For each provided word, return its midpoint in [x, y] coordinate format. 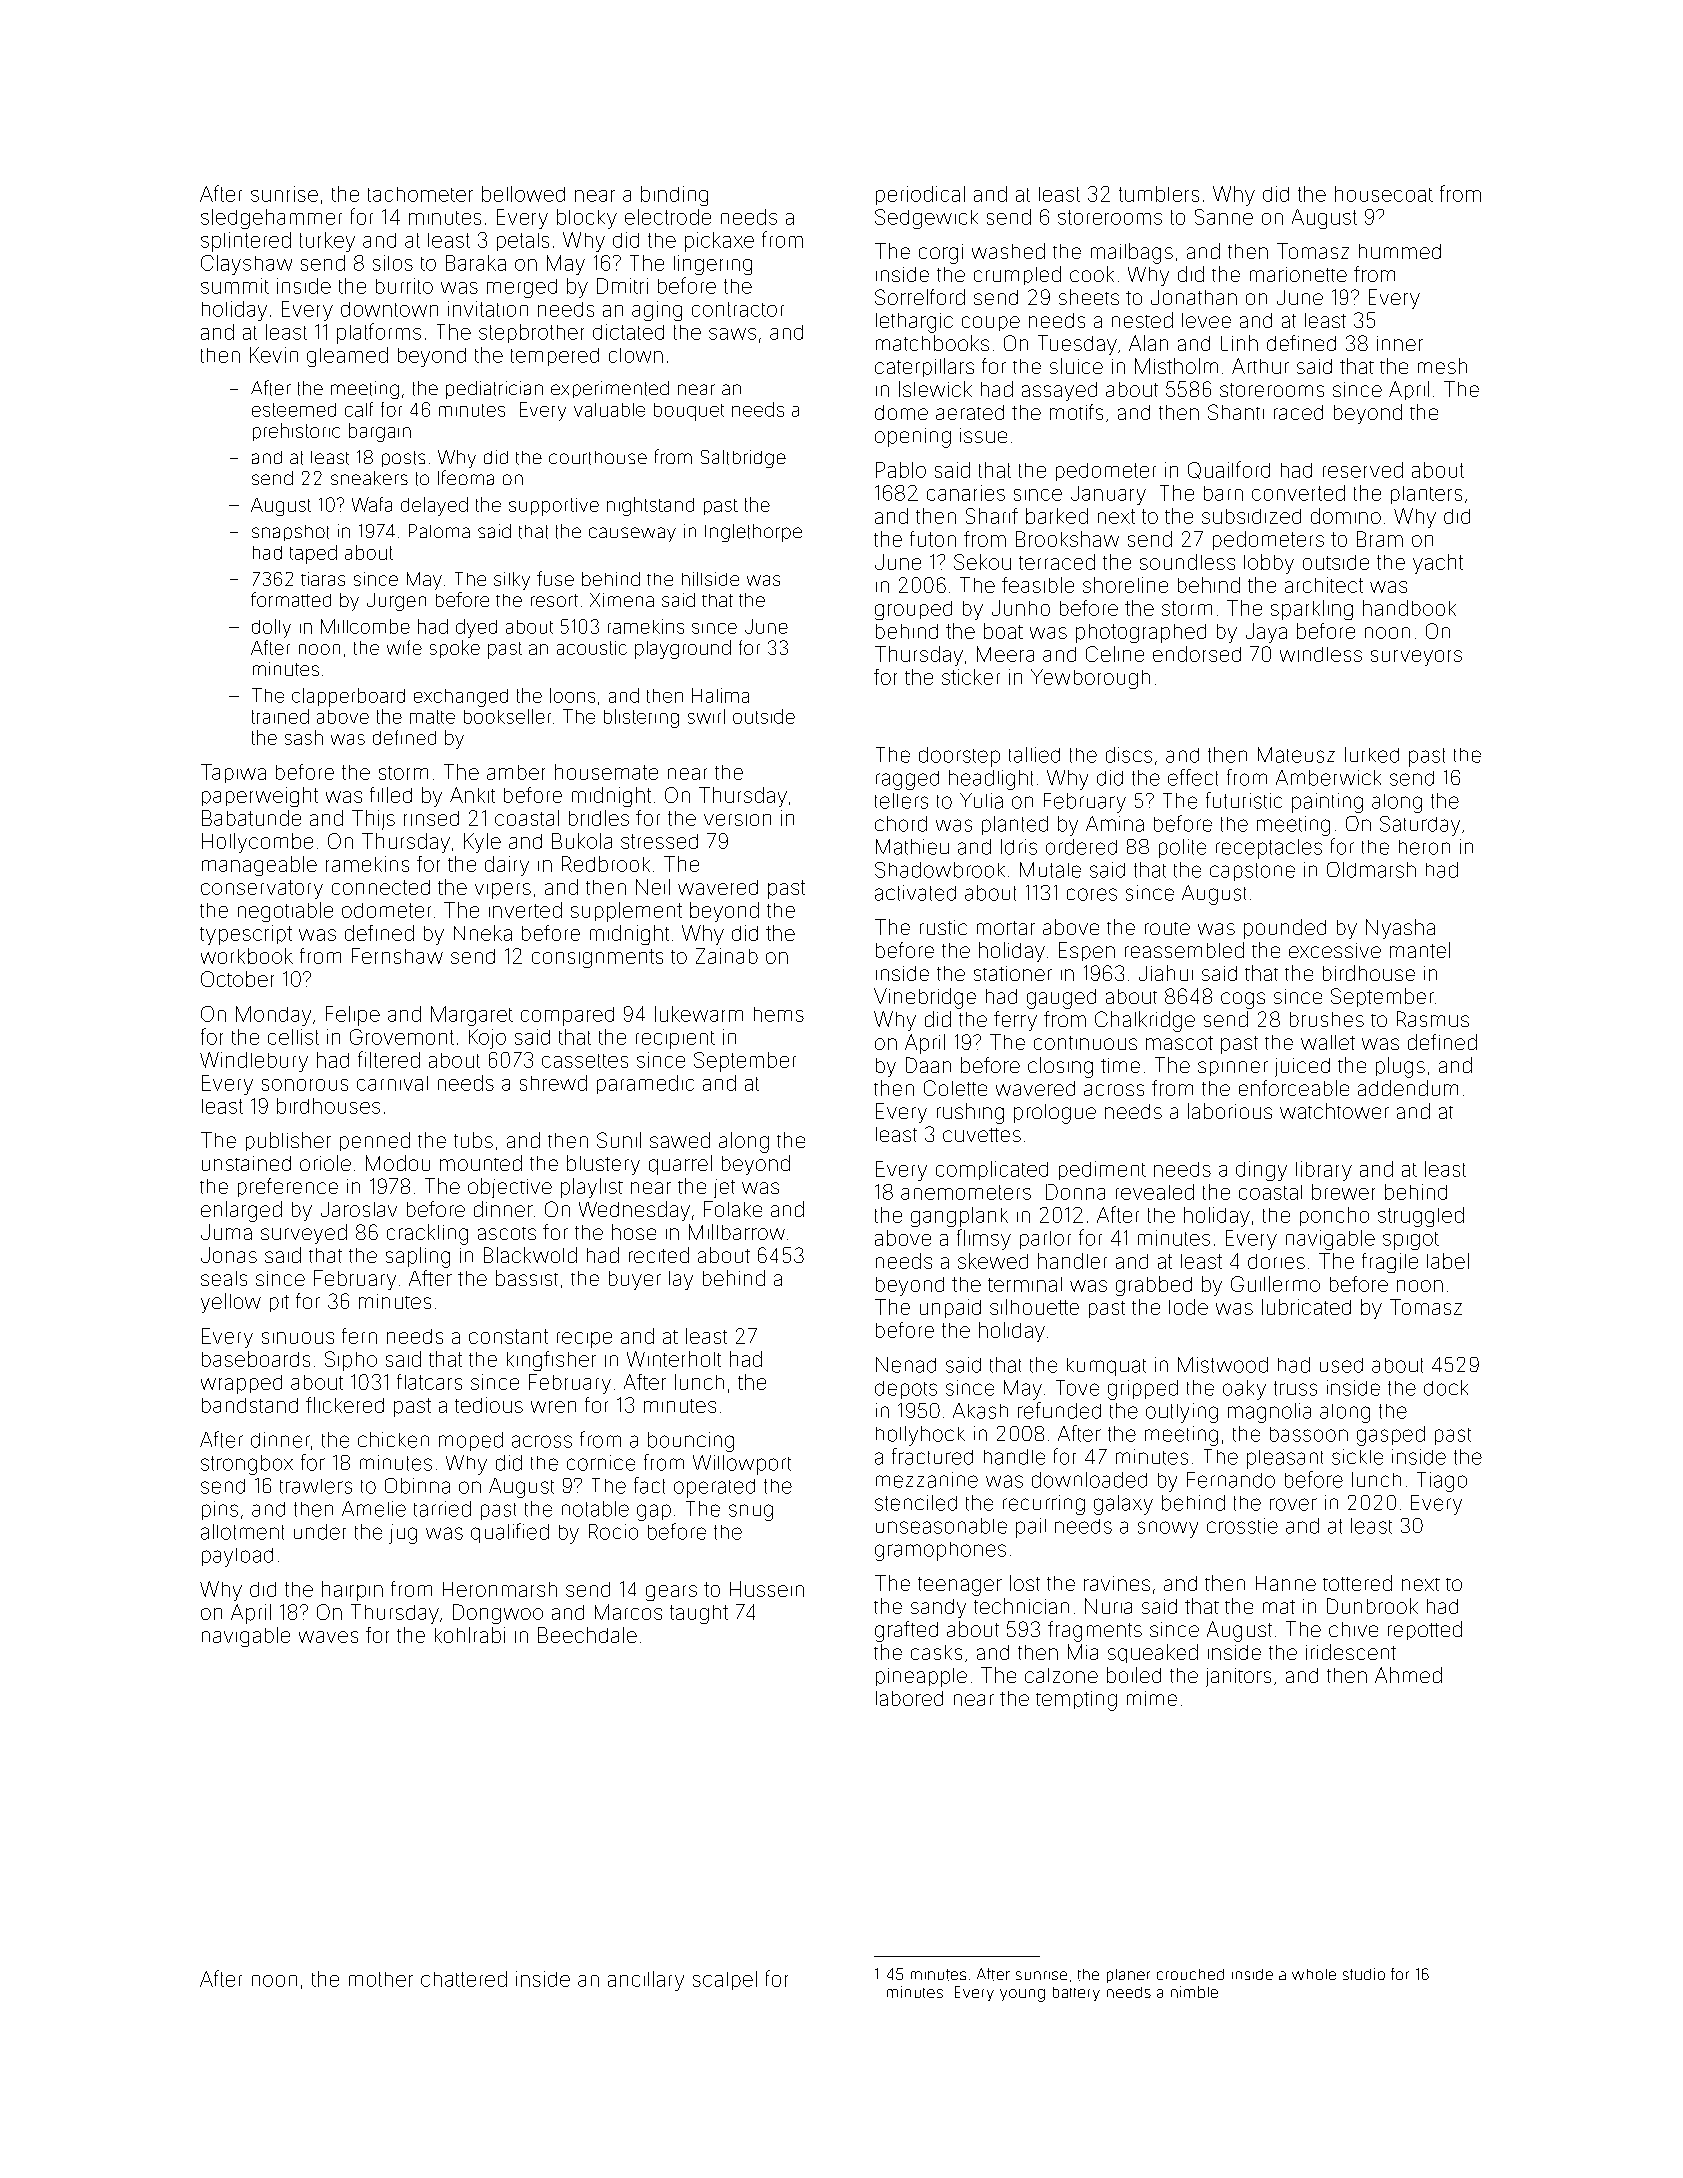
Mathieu [912, 847]
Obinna [417, 1486]
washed [1008, 251]
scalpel [725, 1980]
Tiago [1442, 1482]
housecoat [1384, 194]
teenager [960, 1586]
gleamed [347, 357]
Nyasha [1400, 929]
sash [304, 737]
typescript [246, 935]
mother [381, 1979]
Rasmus [1433, 1019]
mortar [1006, 928]
